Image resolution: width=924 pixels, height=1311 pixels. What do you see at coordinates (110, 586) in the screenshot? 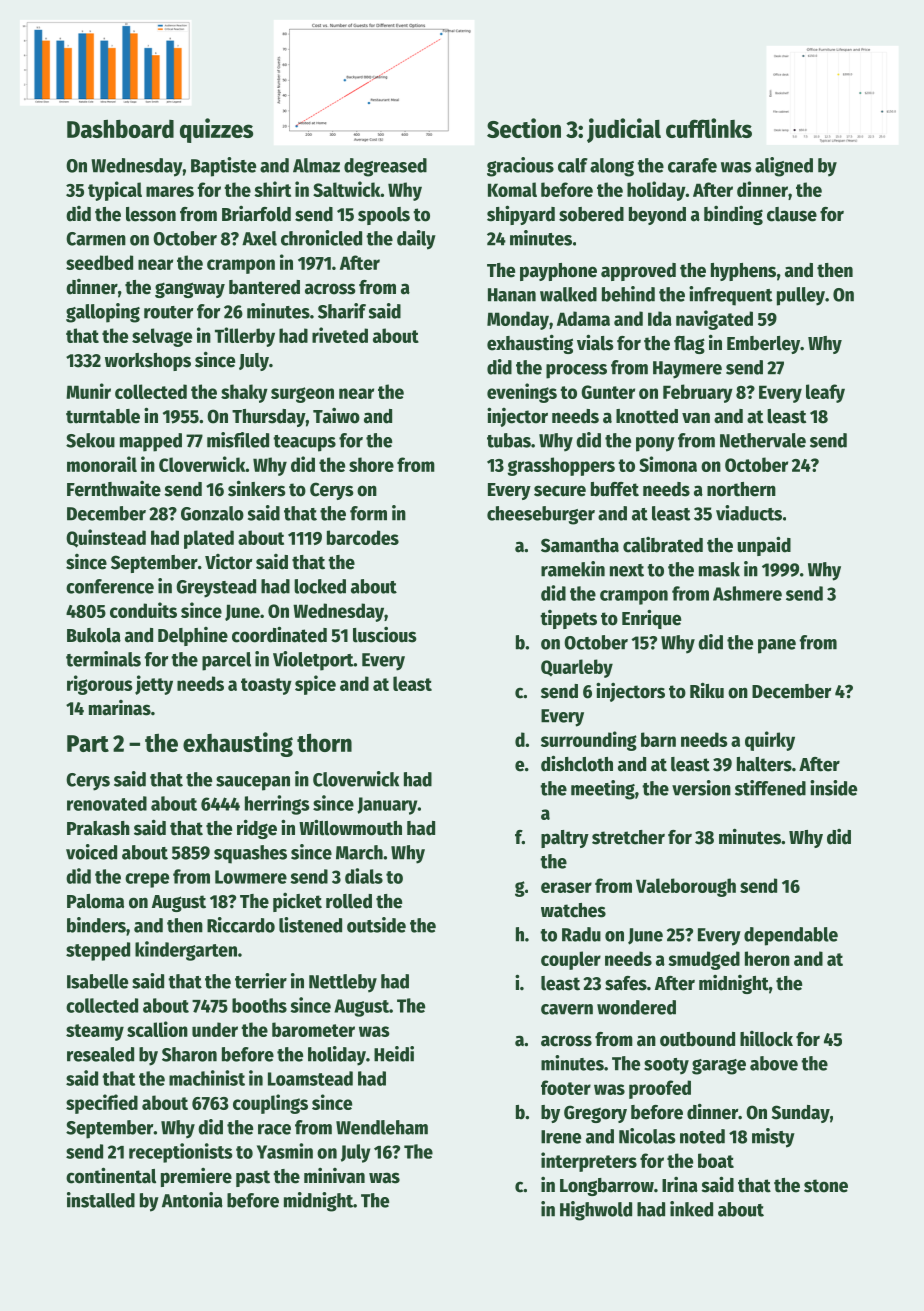
I see `conference` at bounding box center [110, 586].
